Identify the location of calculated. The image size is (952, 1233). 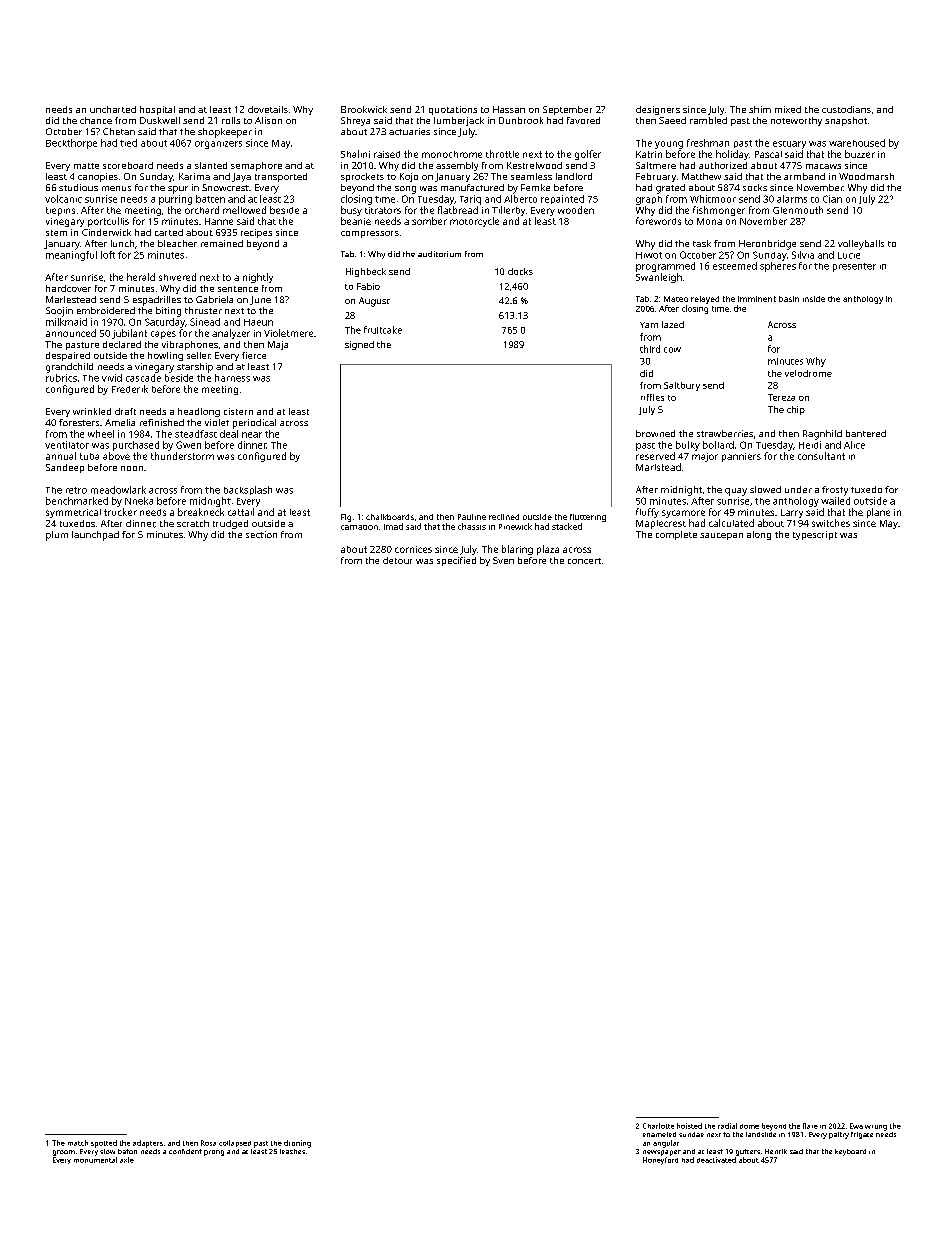
(731, 523).
